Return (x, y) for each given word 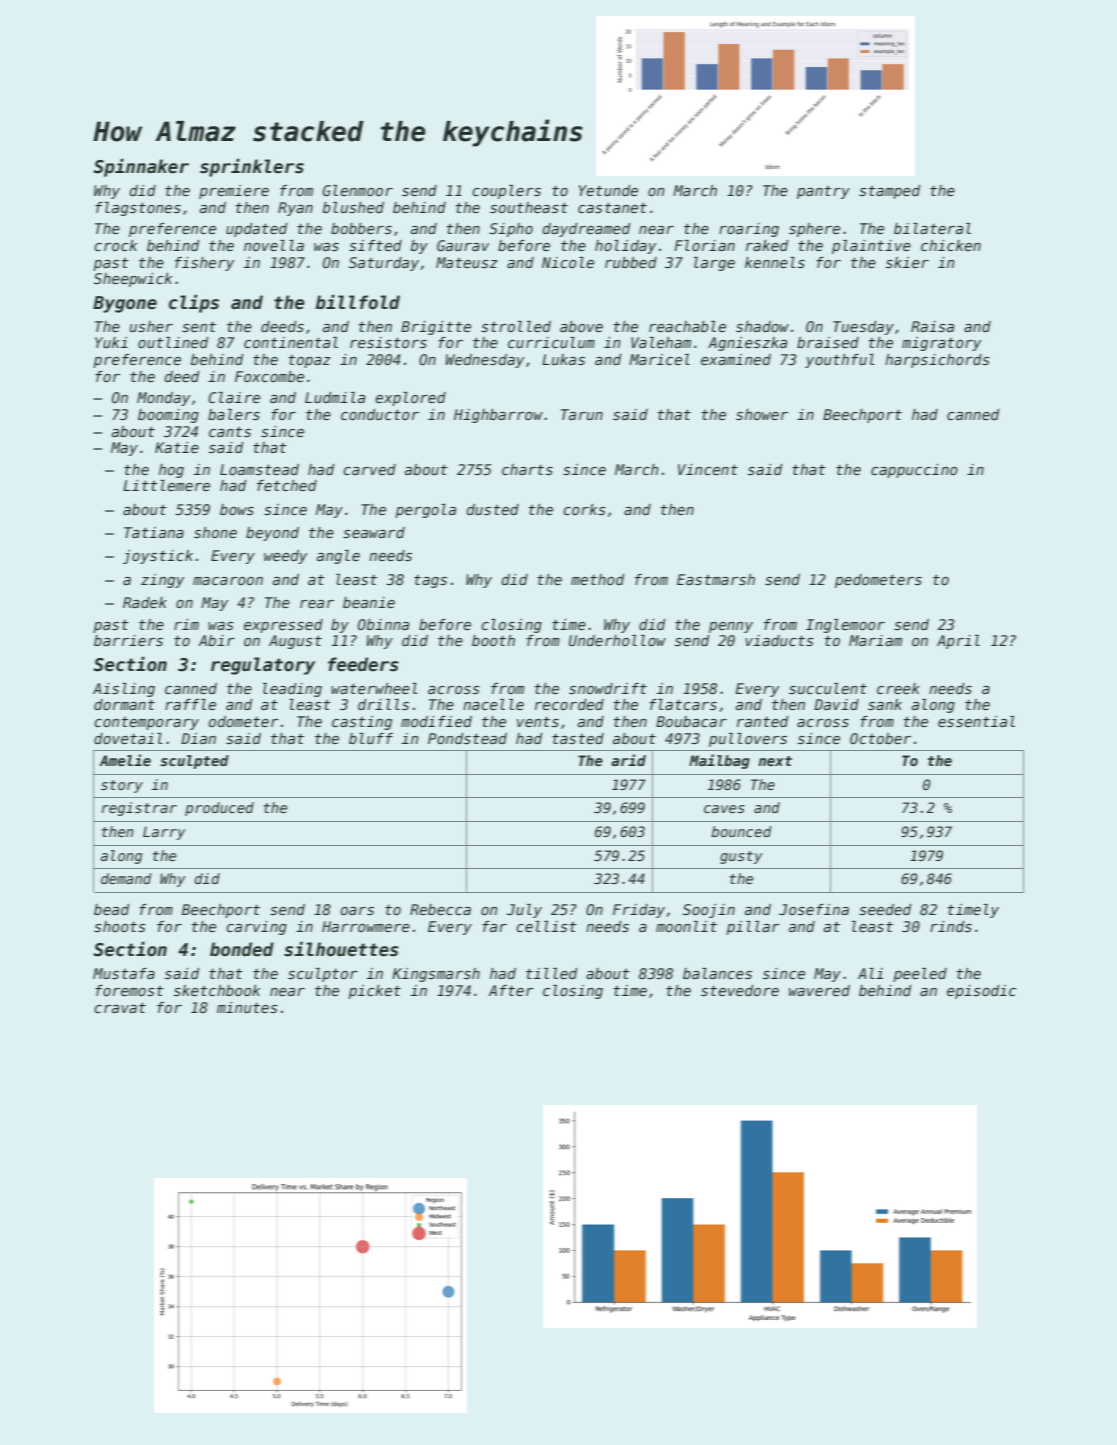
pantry (823, 192)
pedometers (878, 581)
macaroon (228, 581)
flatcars (683, 704)
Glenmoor (358, 190)
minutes (247, 1007)
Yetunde (608, 190)
